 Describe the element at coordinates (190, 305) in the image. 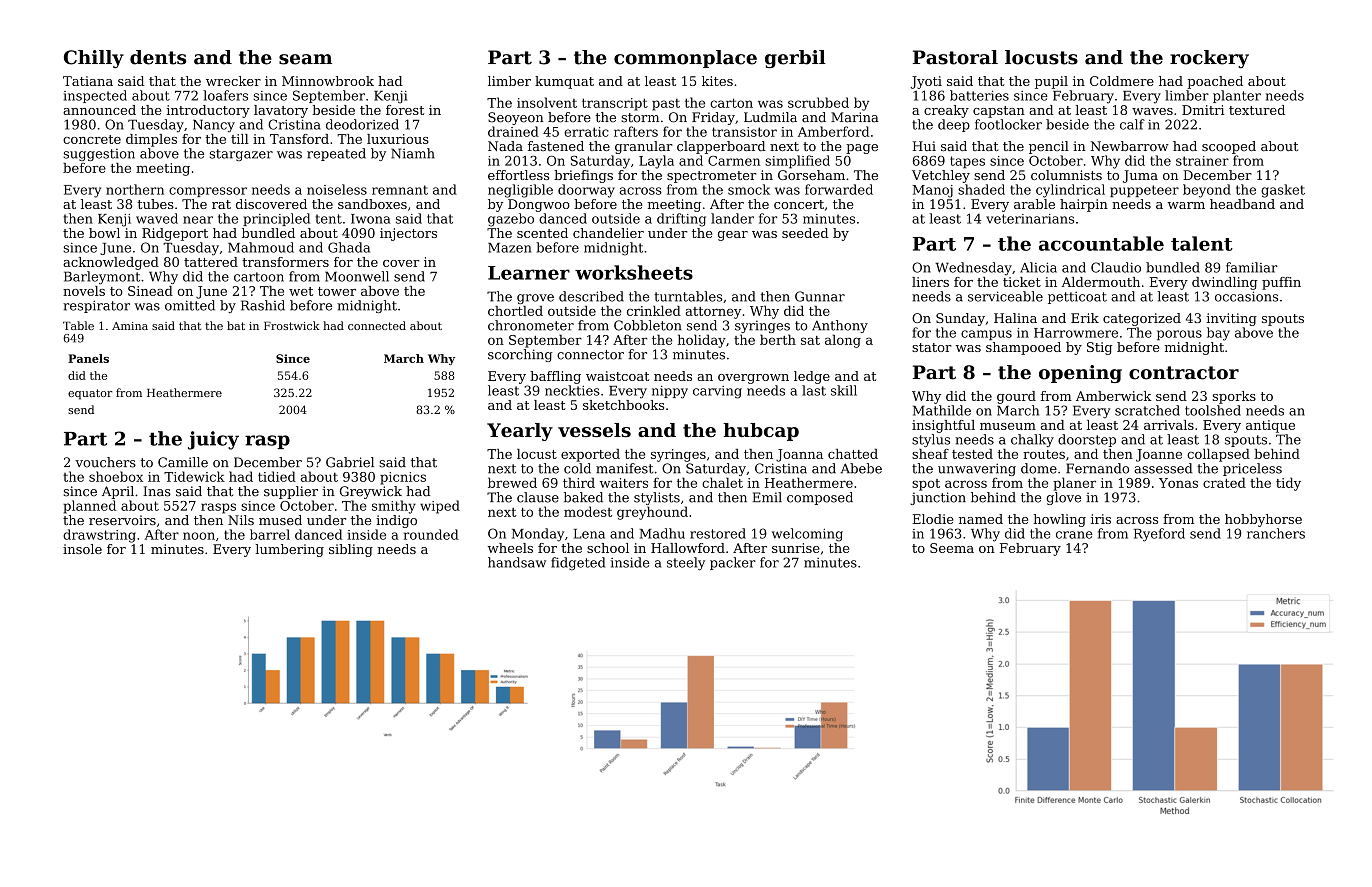

I see `omitted` at that location.
